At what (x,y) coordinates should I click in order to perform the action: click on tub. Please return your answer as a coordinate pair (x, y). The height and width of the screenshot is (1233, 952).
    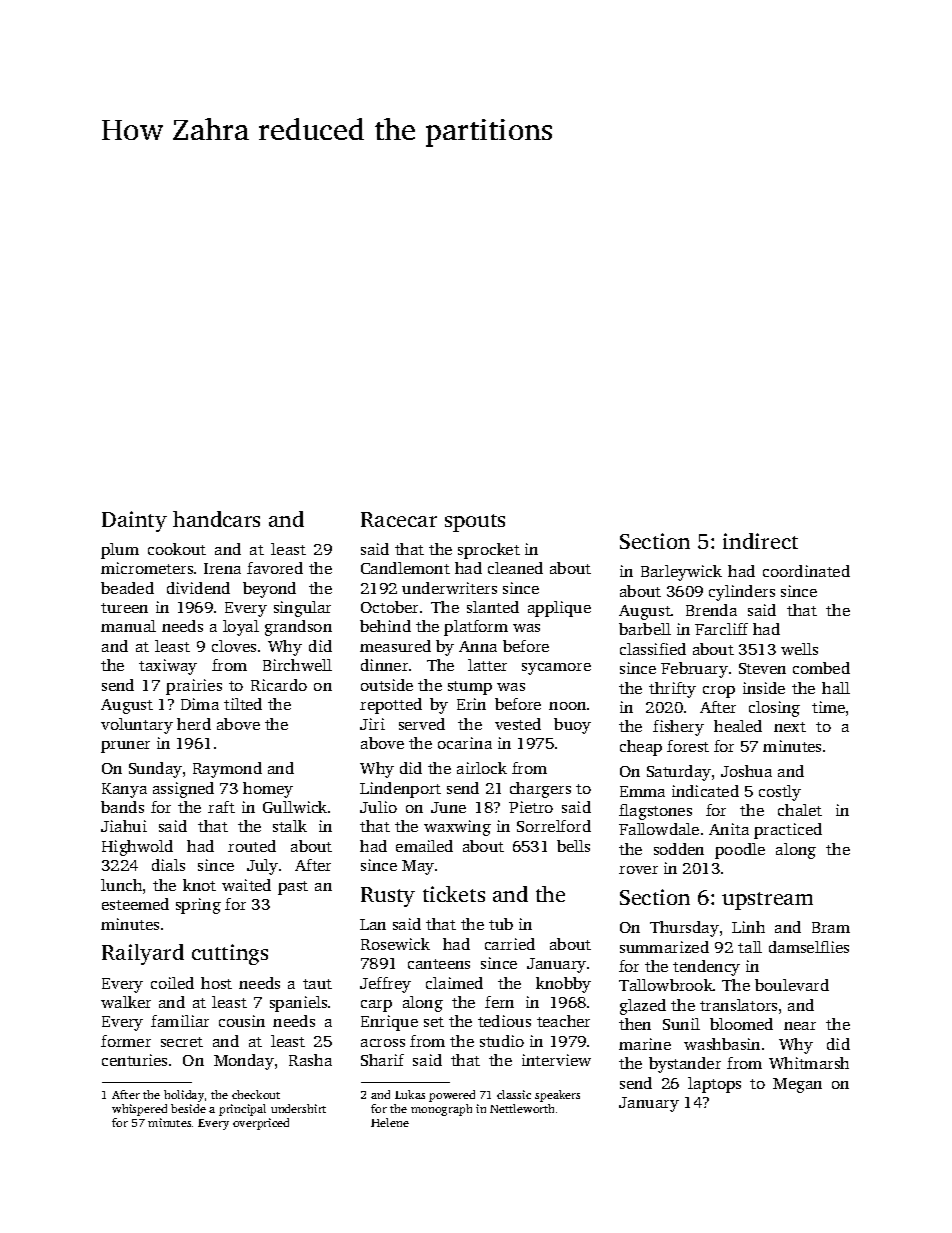
    Looking at the image, I should click on (501, 924).
